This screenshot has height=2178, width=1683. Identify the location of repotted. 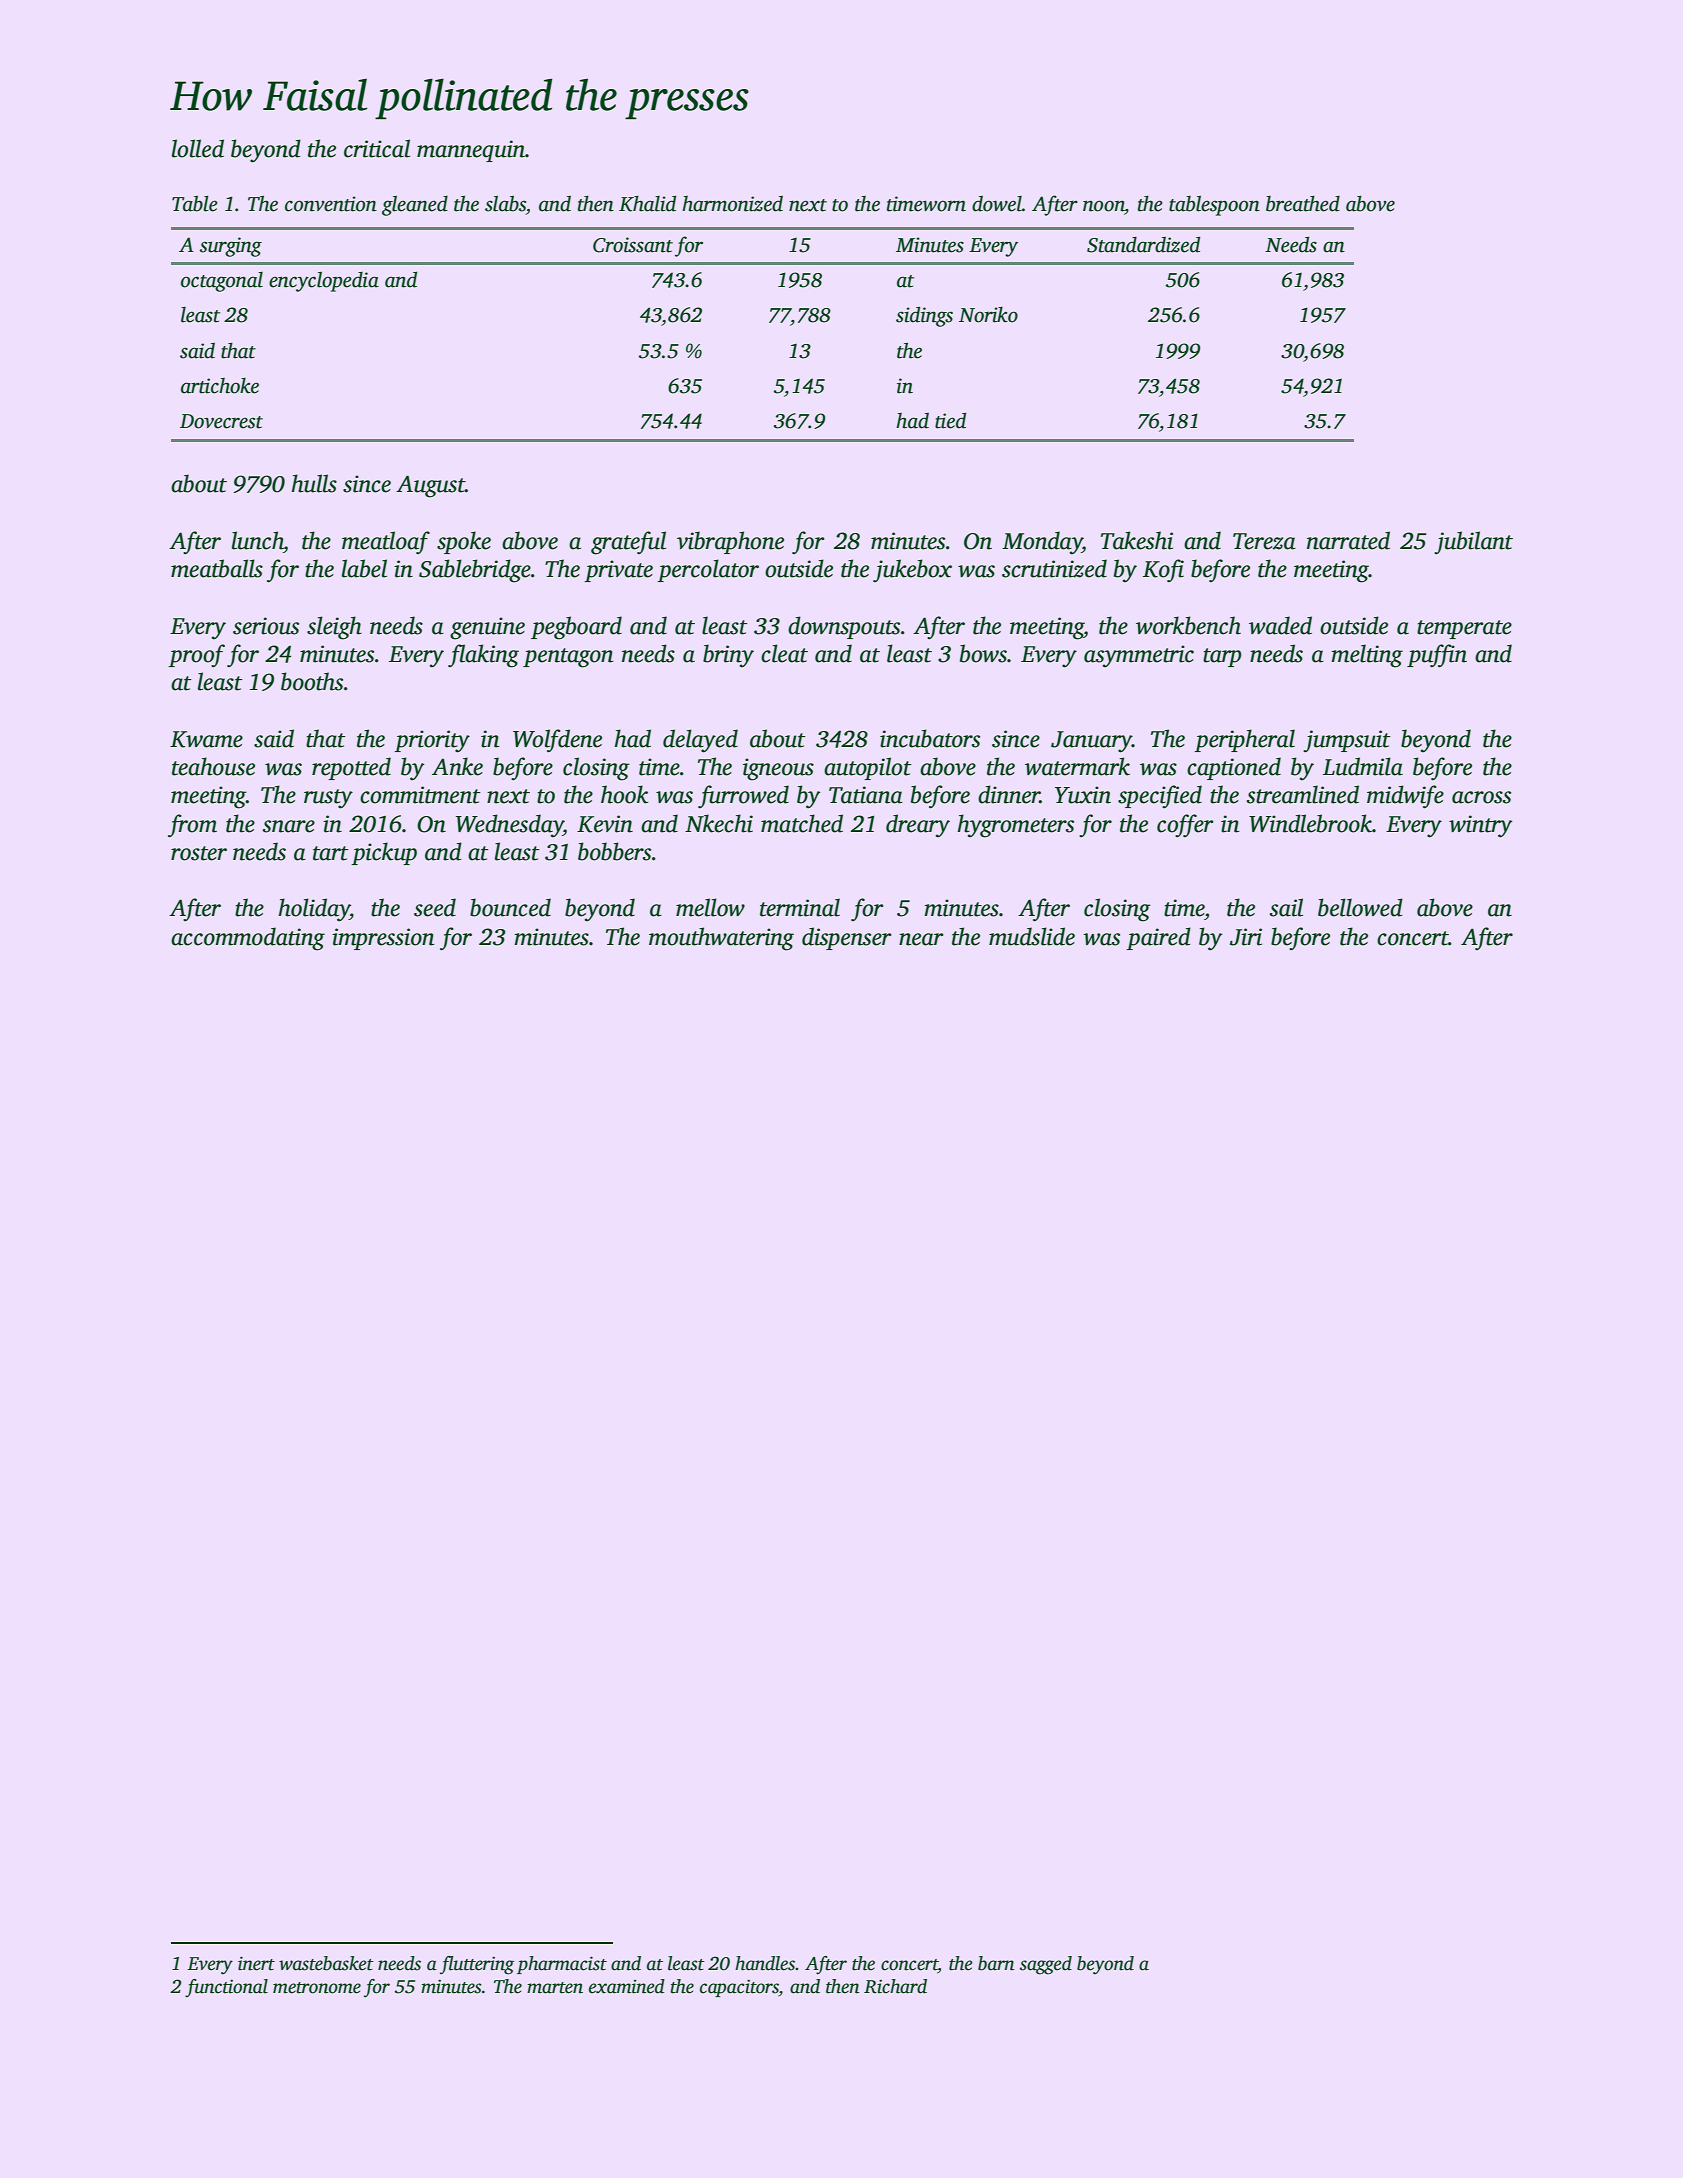
(351, 768).
